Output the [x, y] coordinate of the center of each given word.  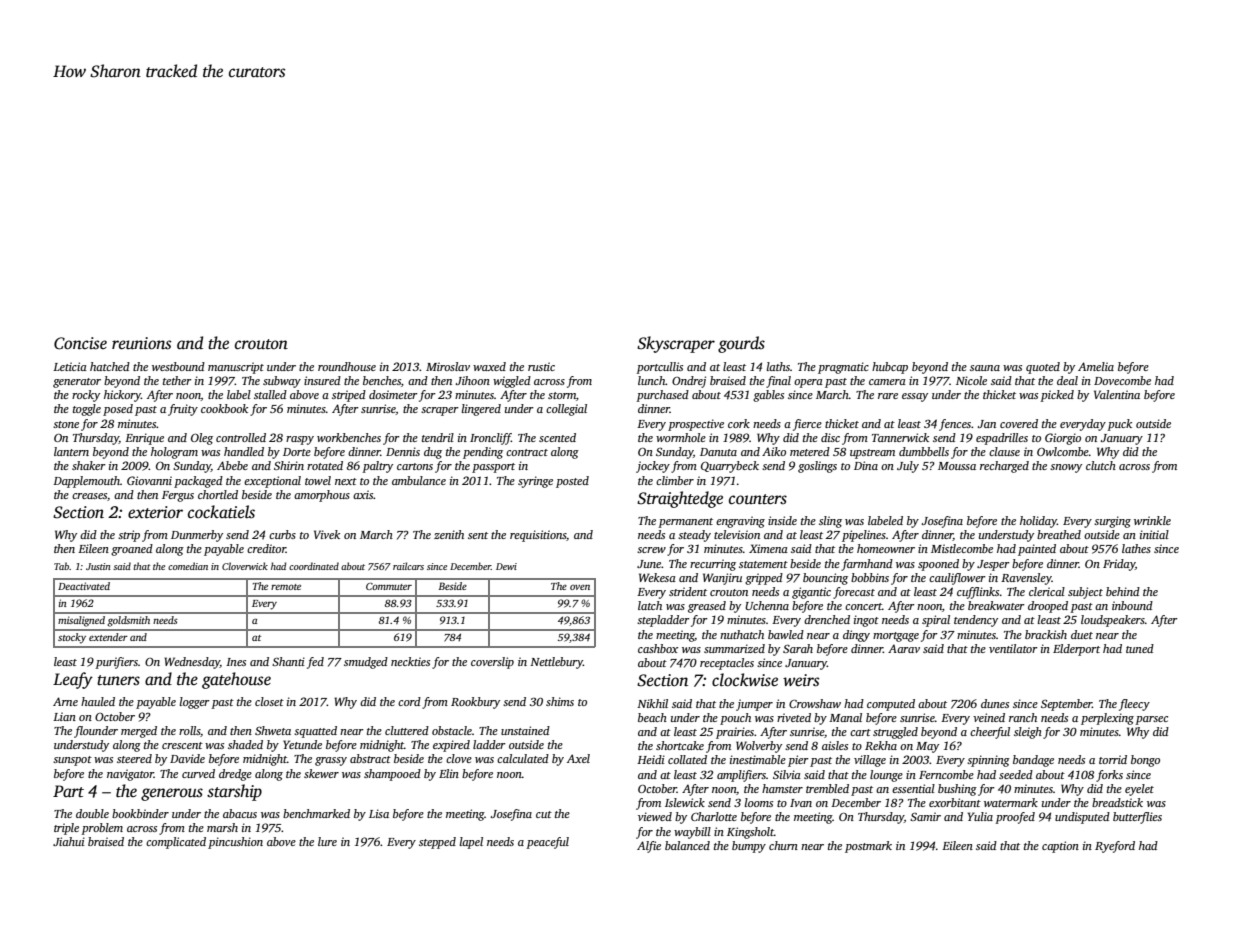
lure [327, 841]
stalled [270, 394]
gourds [741, 344]
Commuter [389, 586]
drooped [1048, 607]
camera [887, 382]
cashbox [658, 648]
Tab [61, 566]
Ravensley [1026, 579]
